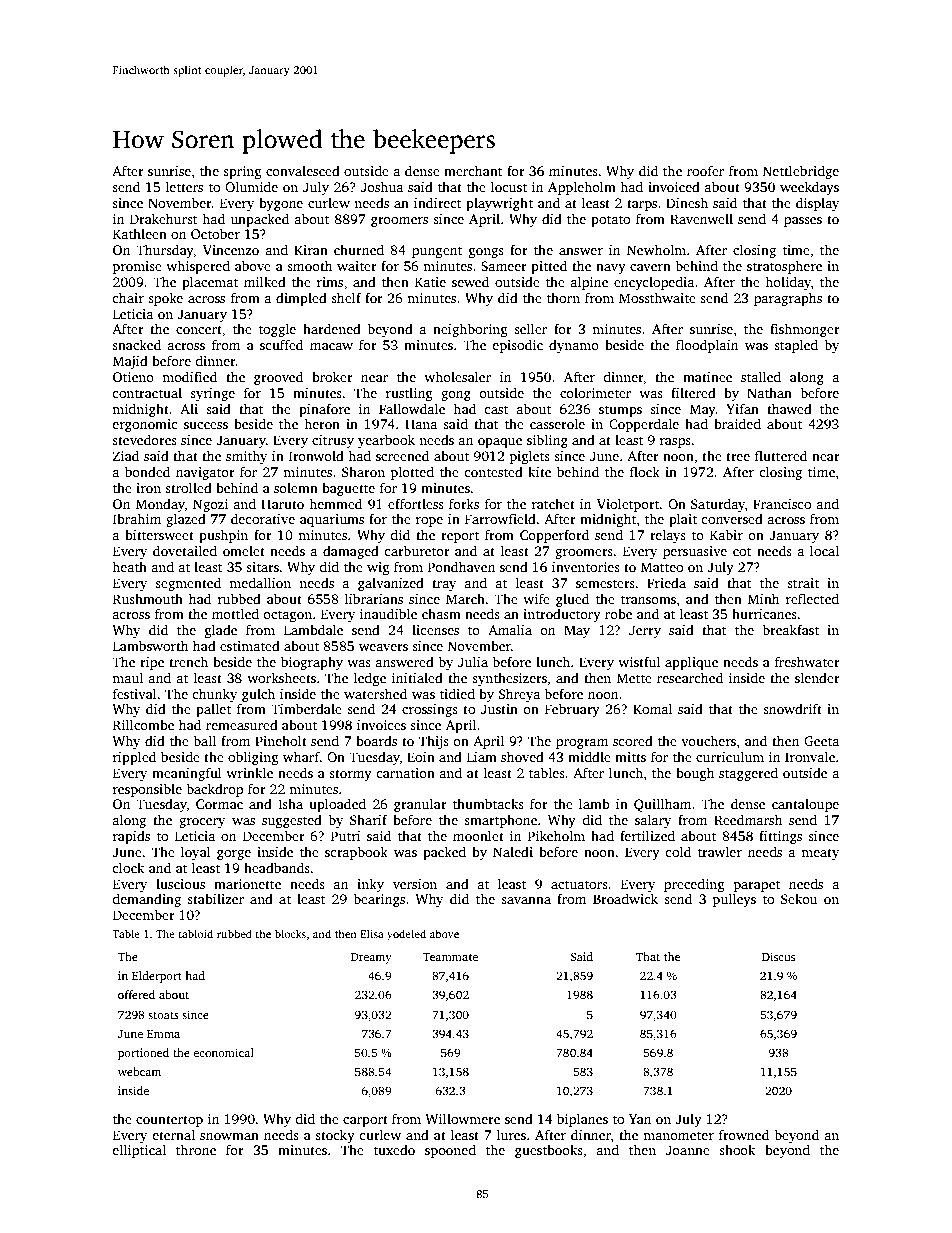  Describe the element at coordinates (139, 1151) in the image. I see `elliptical` at that location.
